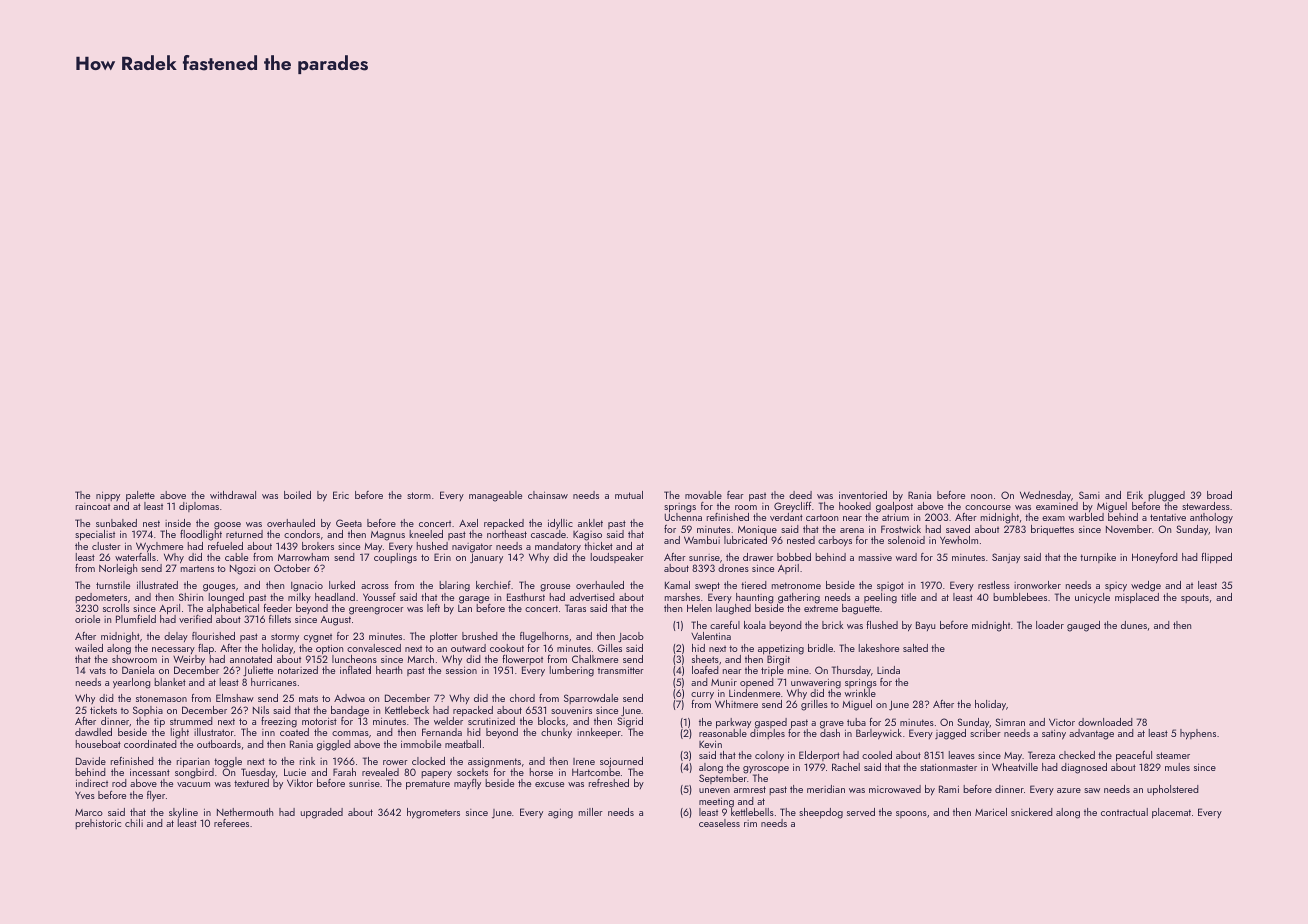  I want to click on Victor, so click(1062, 722).
